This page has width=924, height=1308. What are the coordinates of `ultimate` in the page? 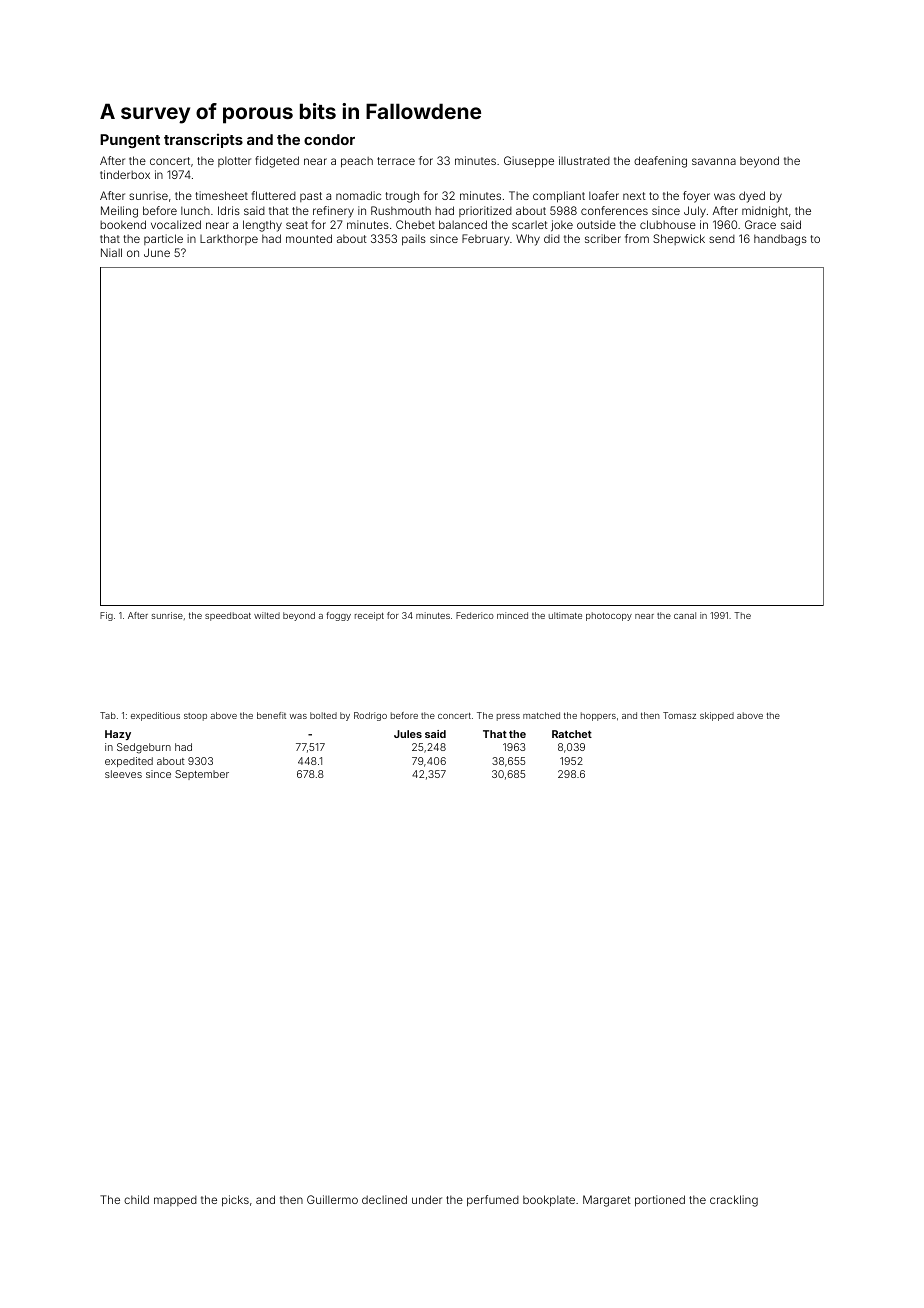 It's located at (565, 615).
